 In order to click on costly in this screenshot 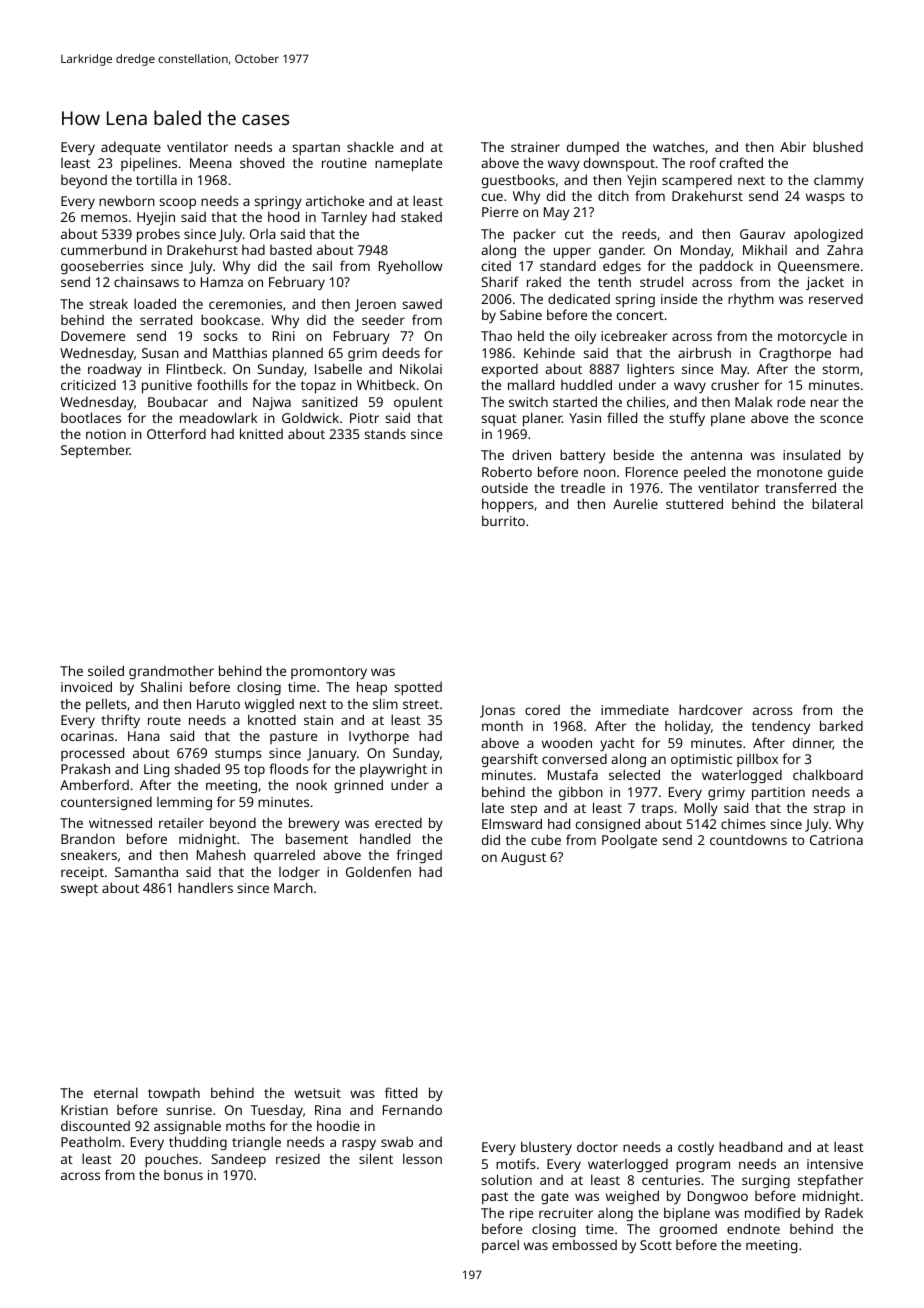, I will do `click(696, 1148)`.
